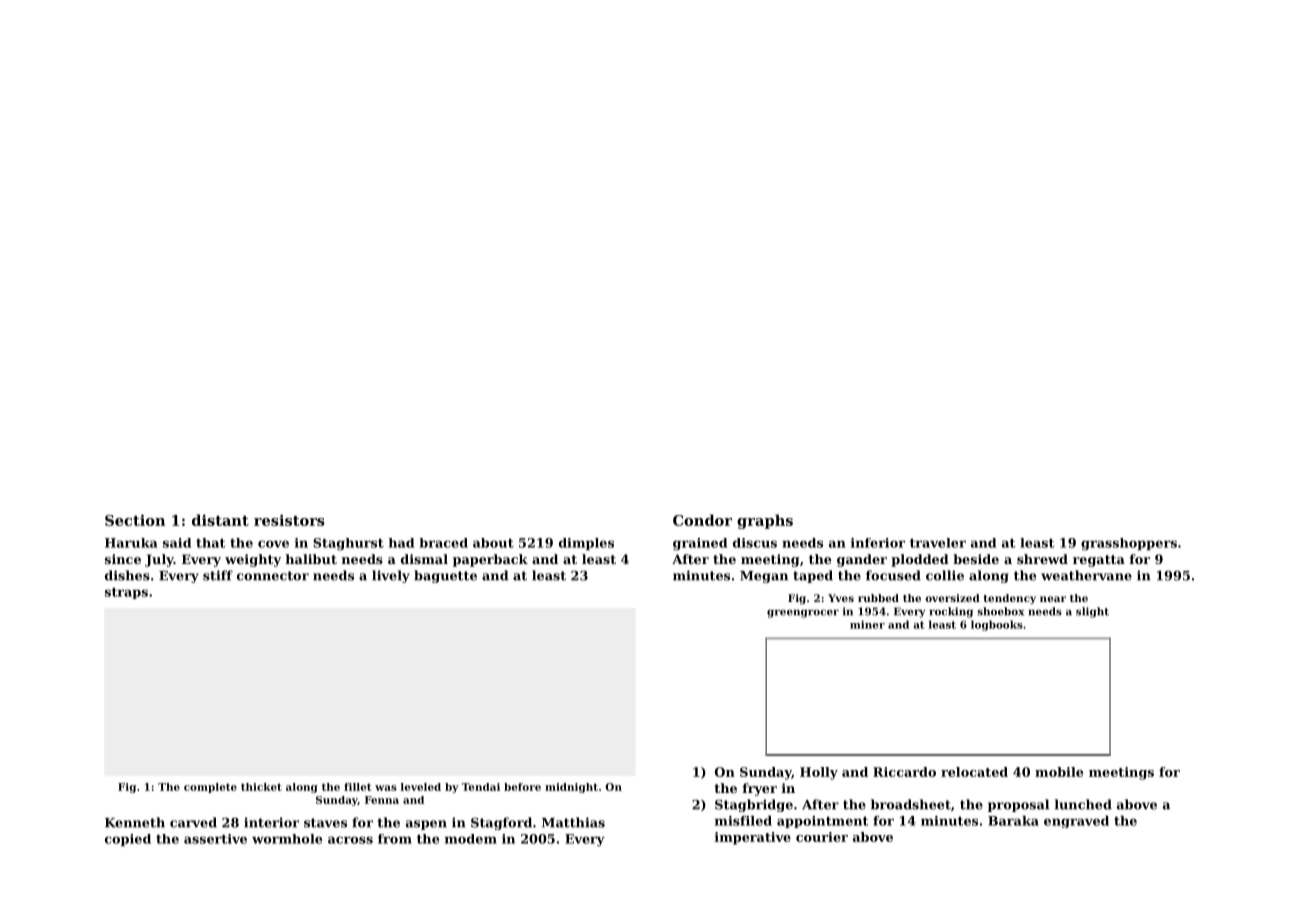  I want to click on resistors, so click(289, 520).
